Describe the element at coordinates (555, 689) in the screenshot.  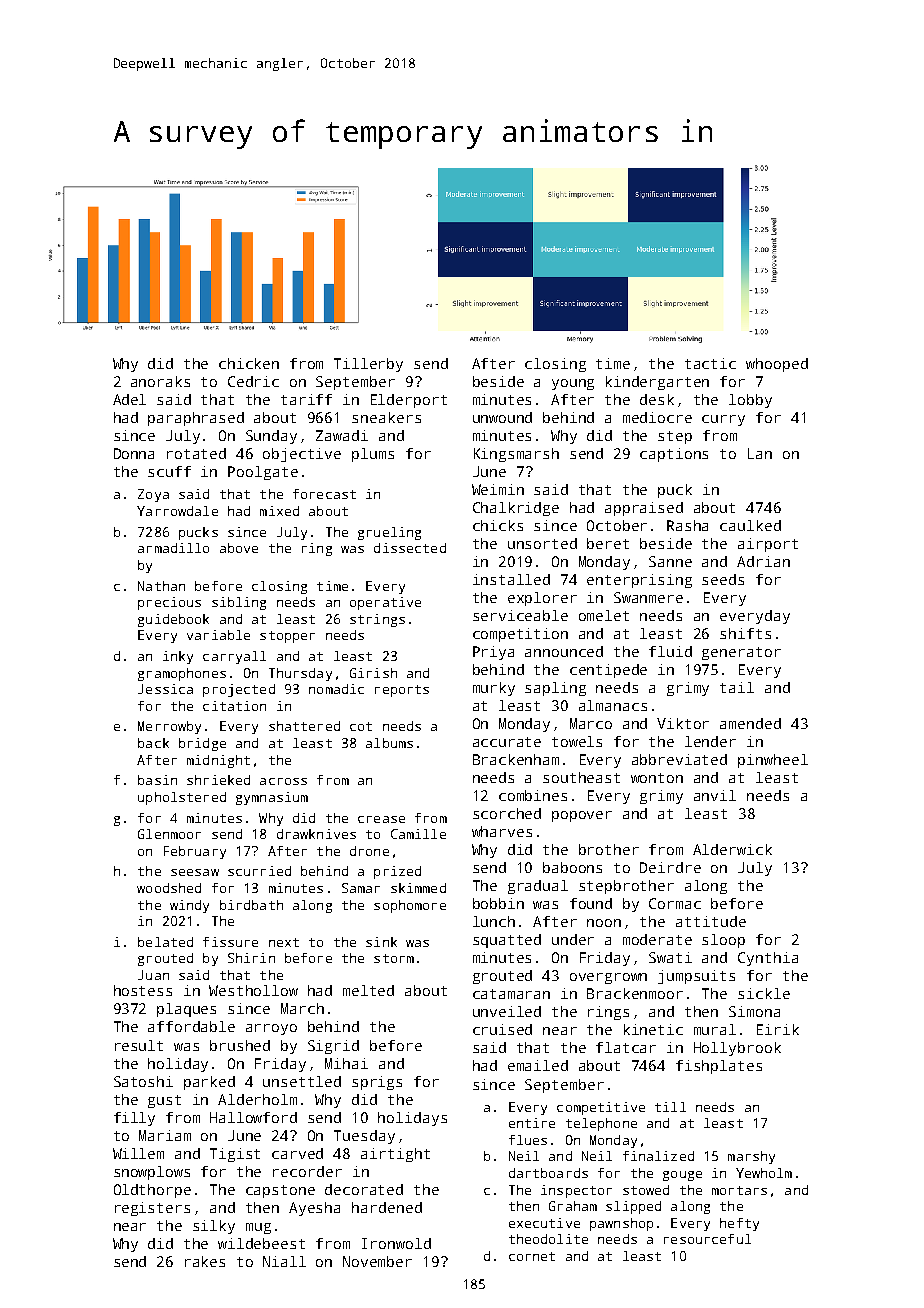
I see `sapling` at that location.
